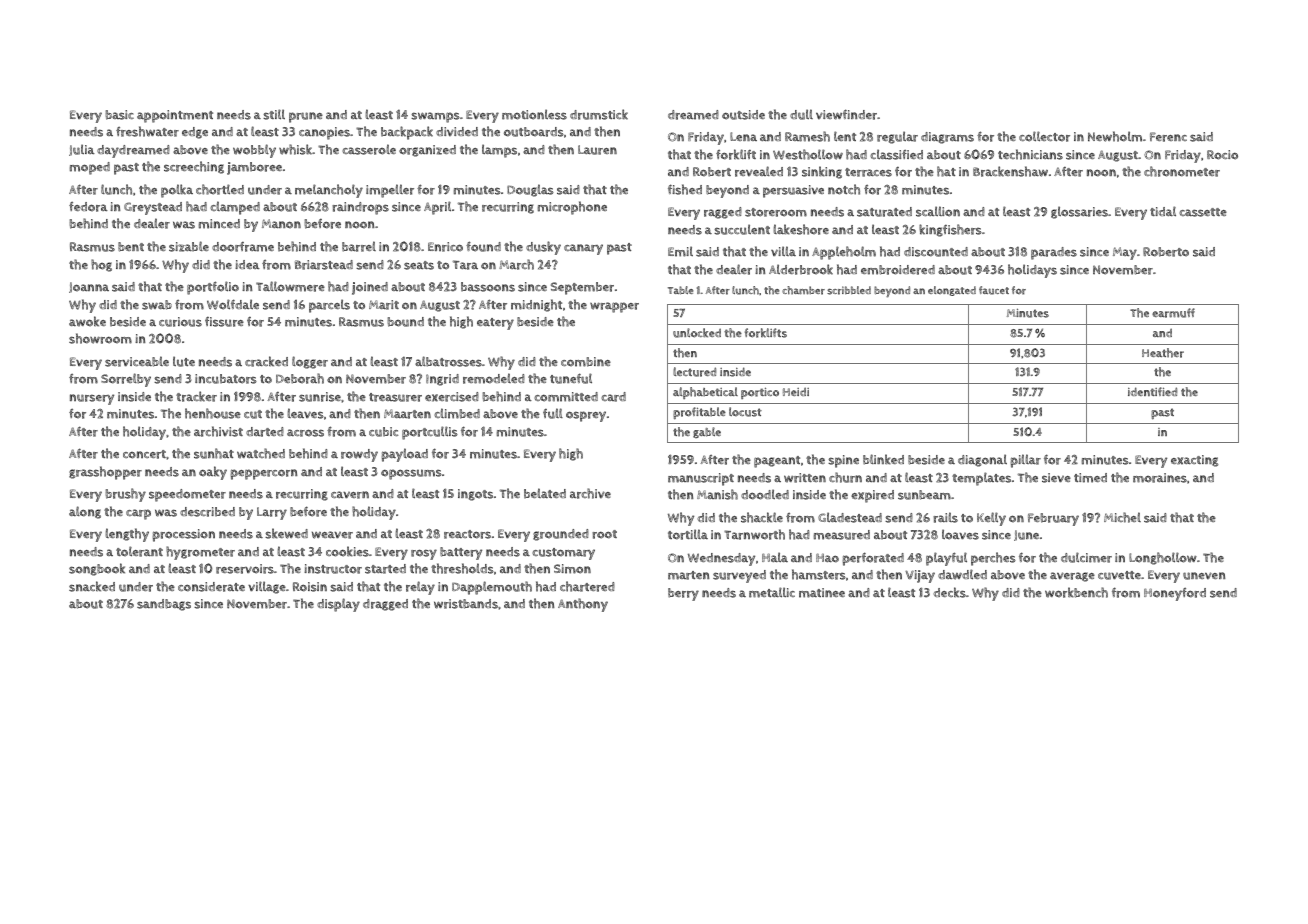  What do you see at coordinates (90, 168) in the screenshot?
I see `moped` at bounding box center [90, 168].
